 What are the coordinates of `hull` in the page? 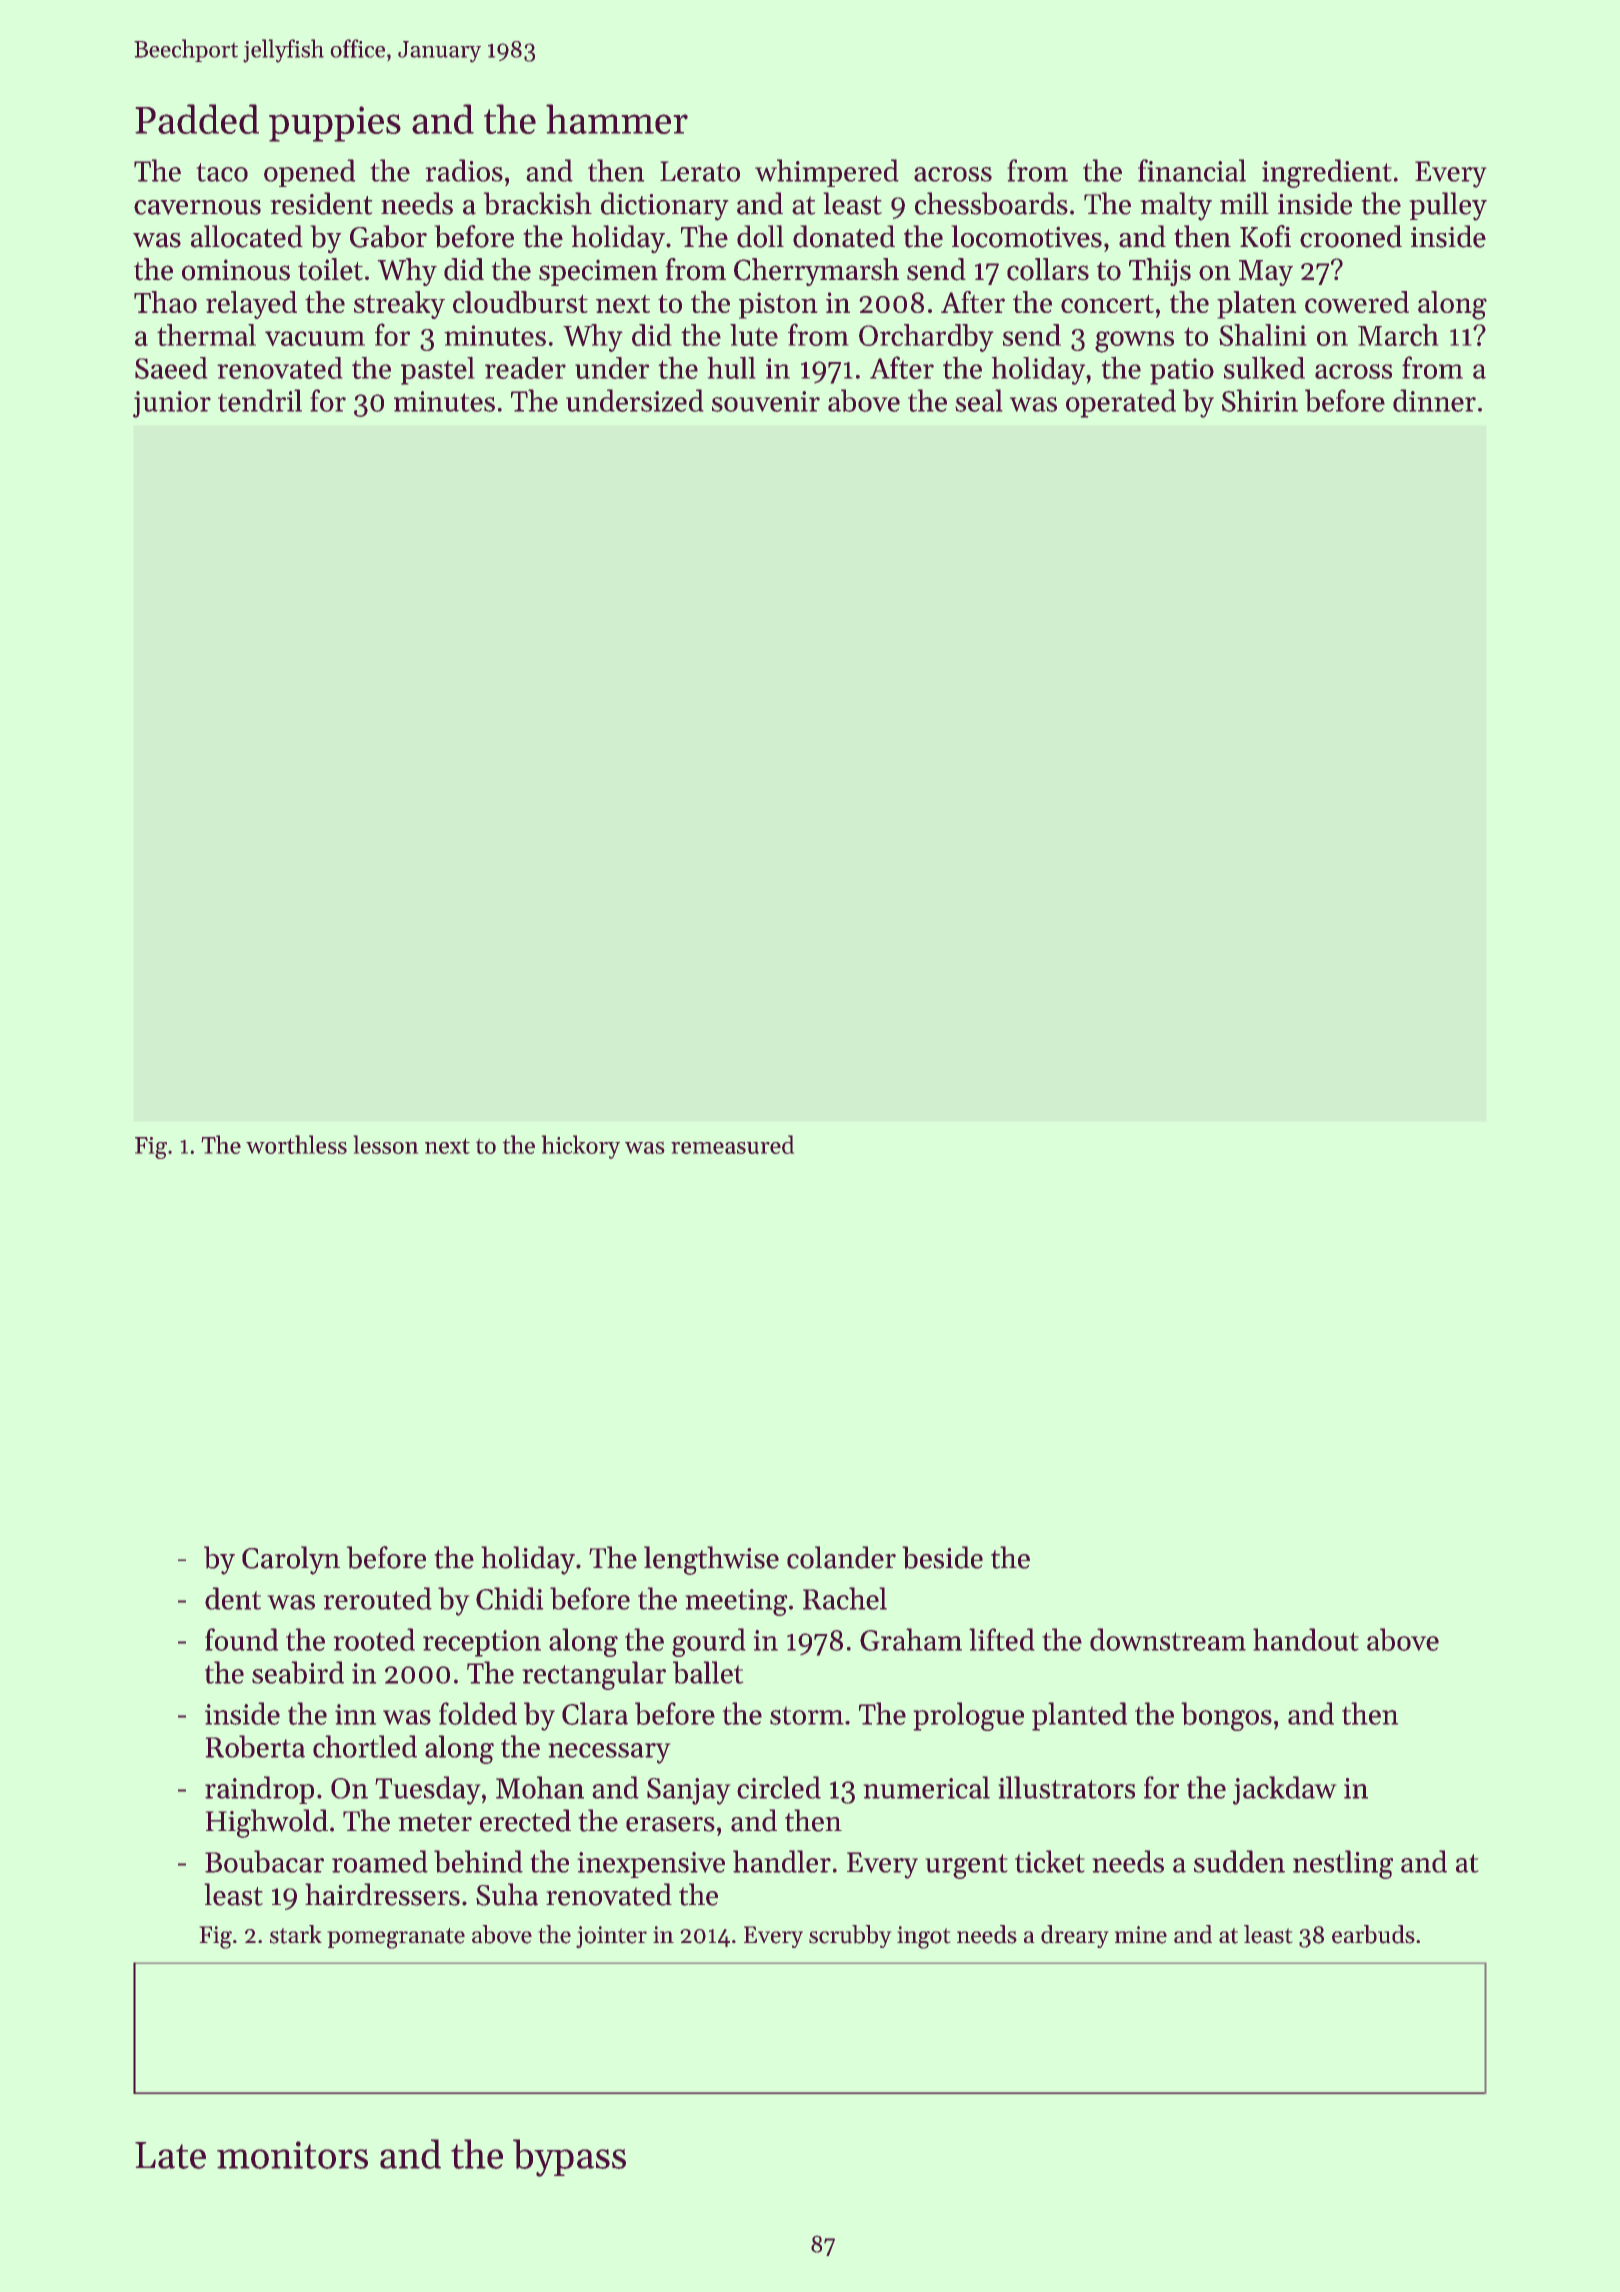 It's located at (731, 368).
